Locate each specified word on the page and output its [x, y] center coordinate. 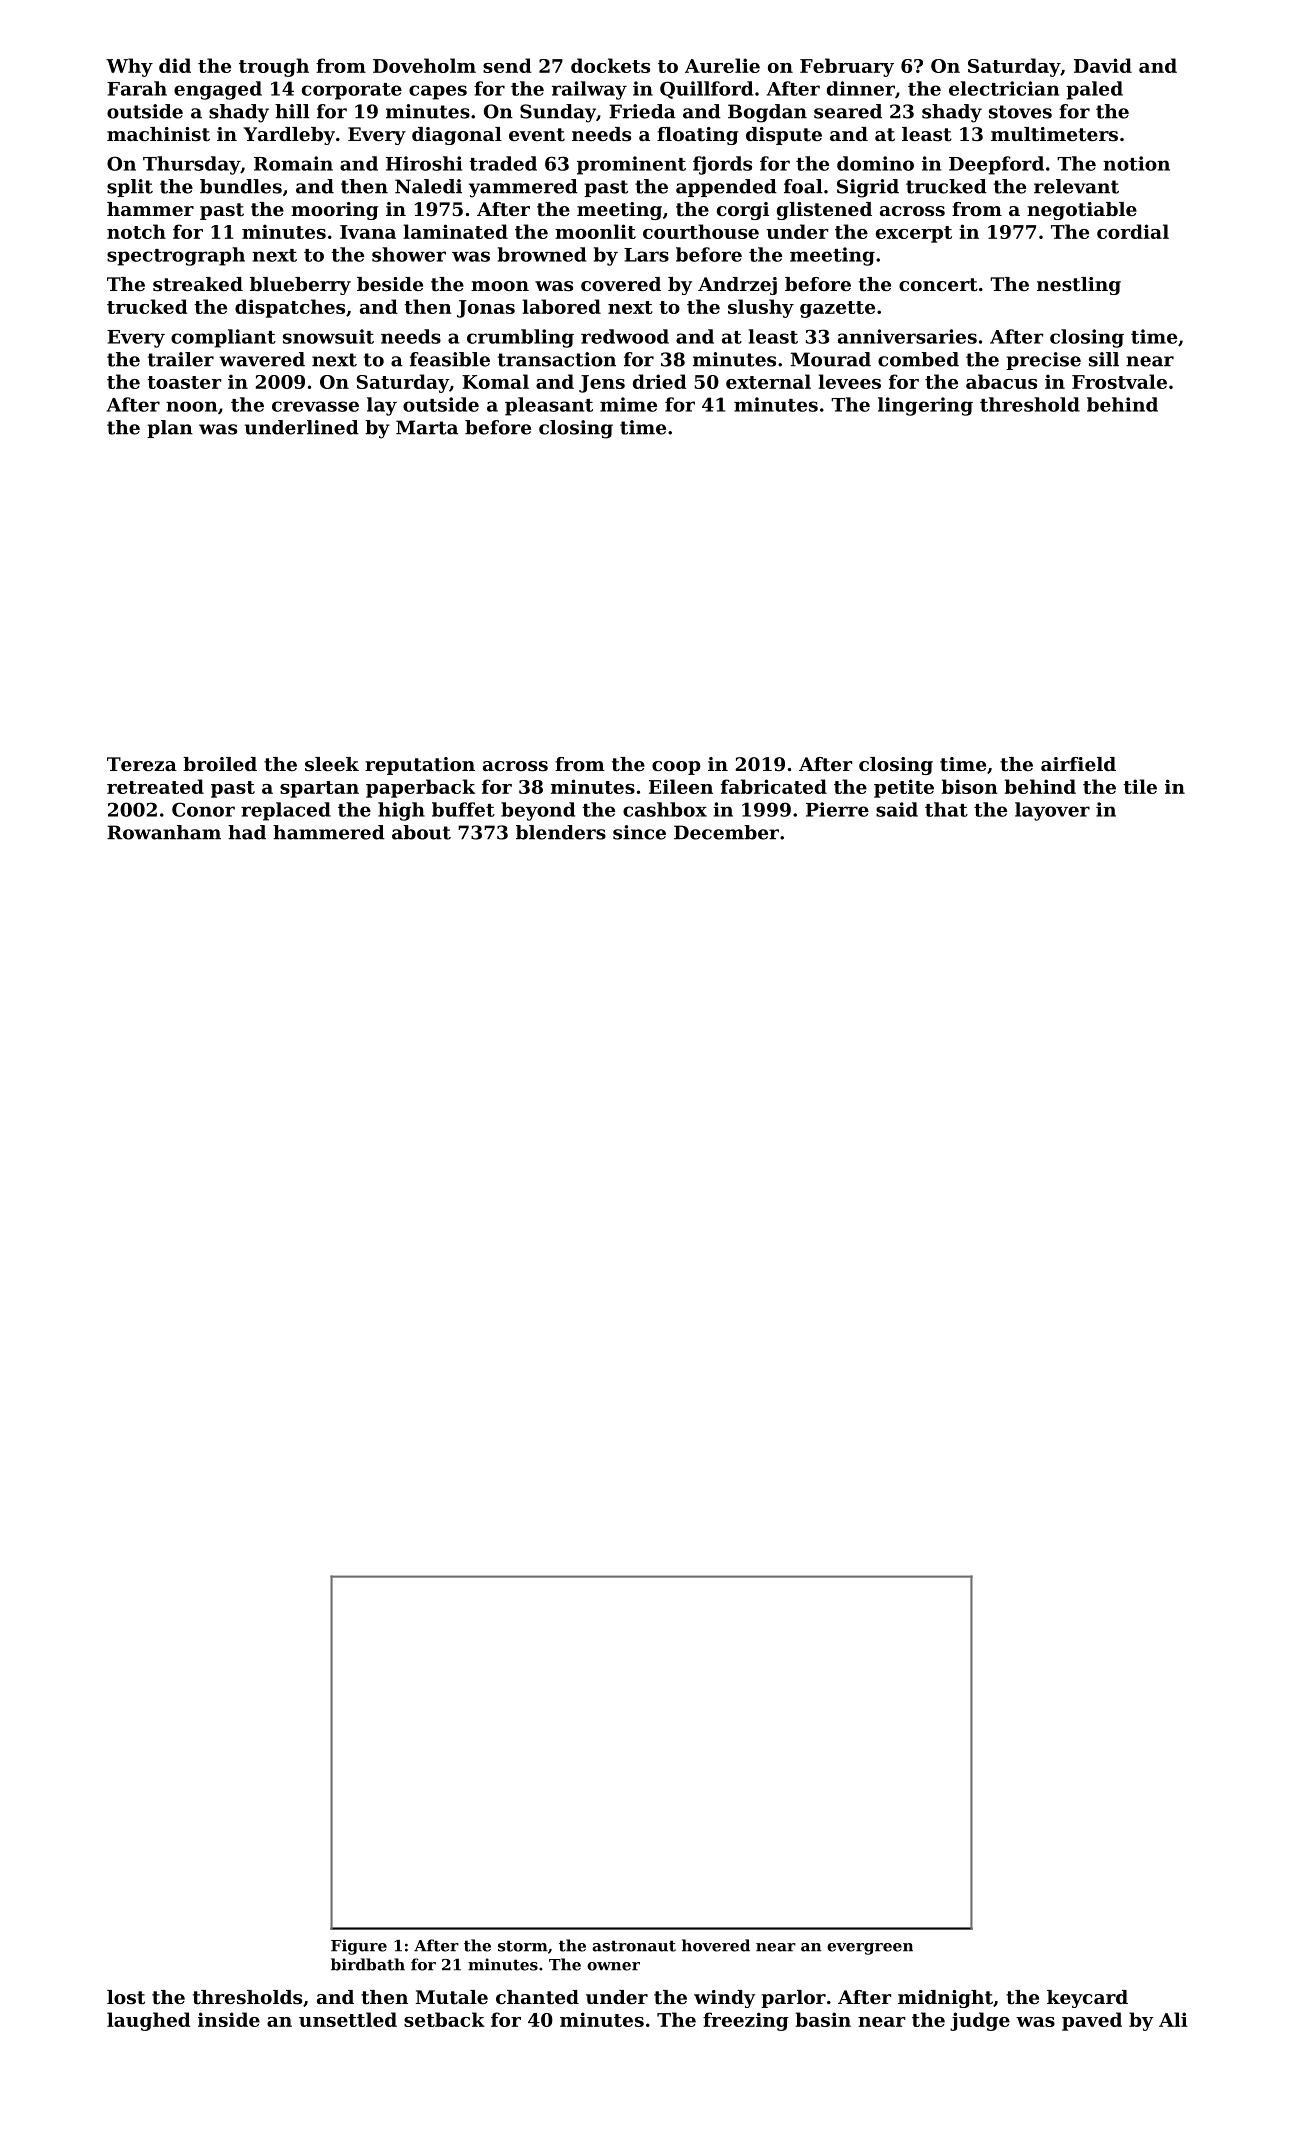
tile [1140, 786]
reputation [420, 766]
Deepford [996, 165]
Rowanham [164, 832]
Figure [359, 1947]
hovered [716, 1945]
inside [229, 2019]
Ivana [368, 232]
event [537, 135]
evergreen [870, 1949]
